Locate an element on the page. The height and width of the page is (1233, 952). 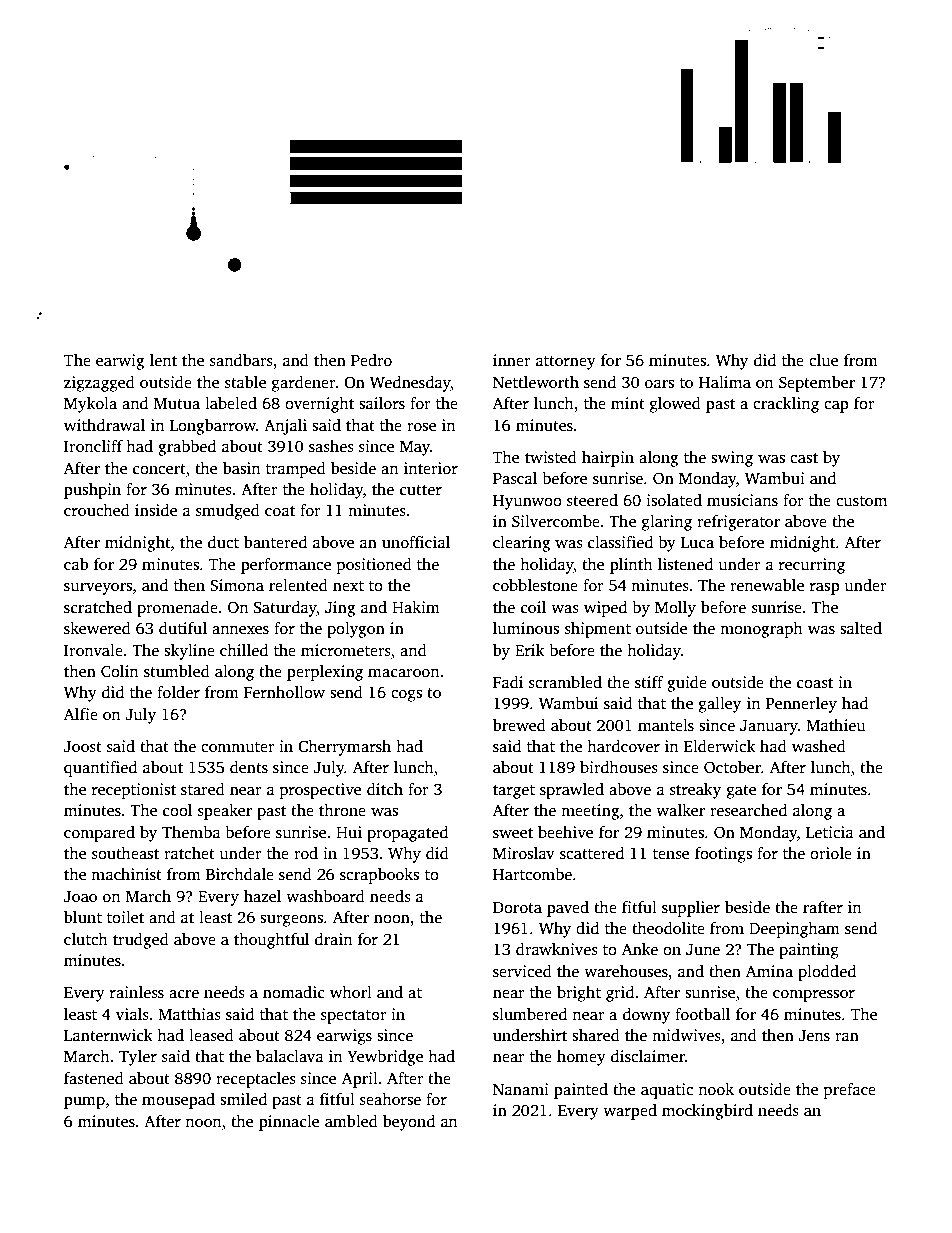
preface is located at coordinates (850, 1091).
